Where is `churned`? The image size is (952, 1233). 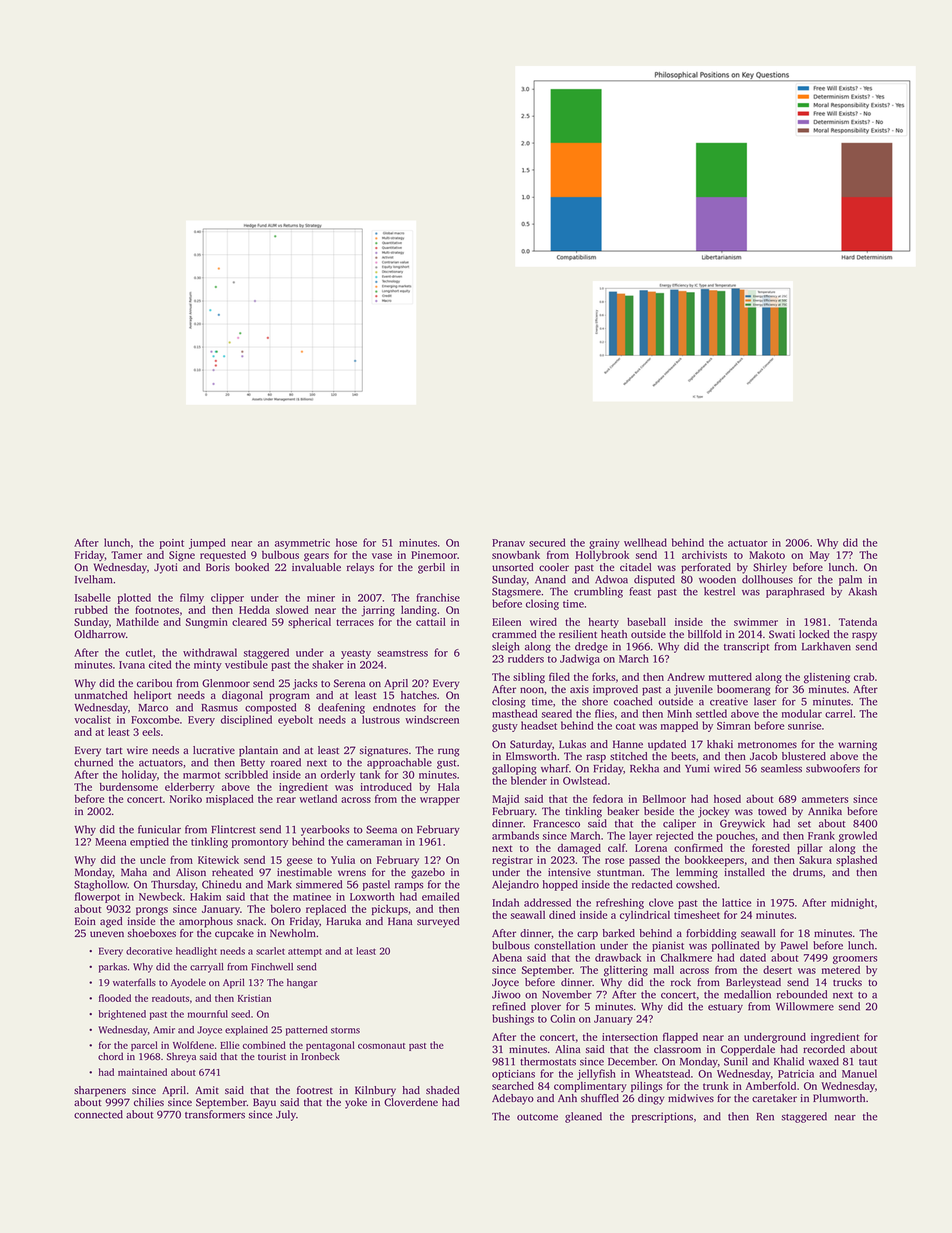 churned is located at coordinates (93, 762).
